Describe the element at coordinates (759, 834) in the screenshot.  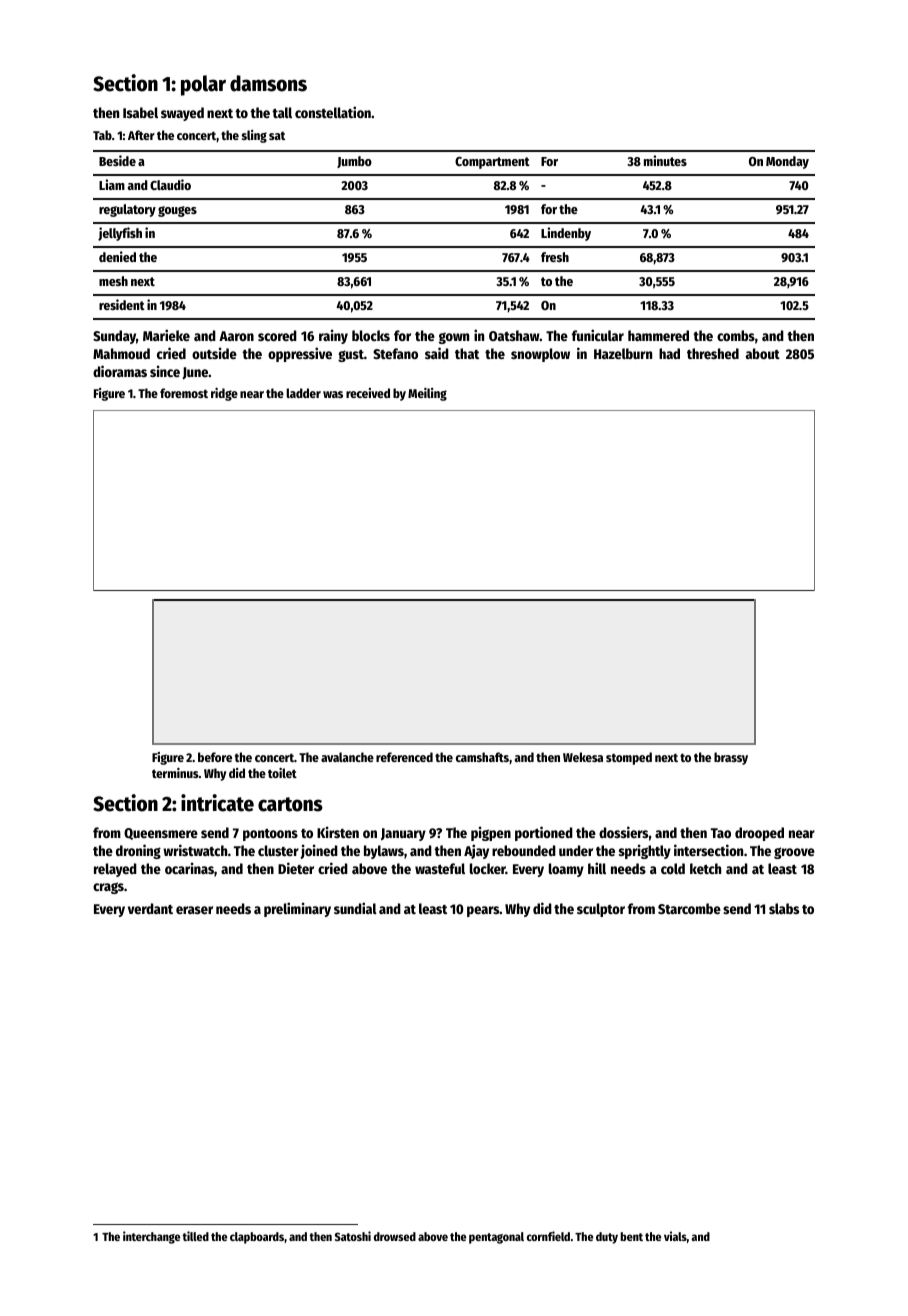
I see `drooped` at that location.
